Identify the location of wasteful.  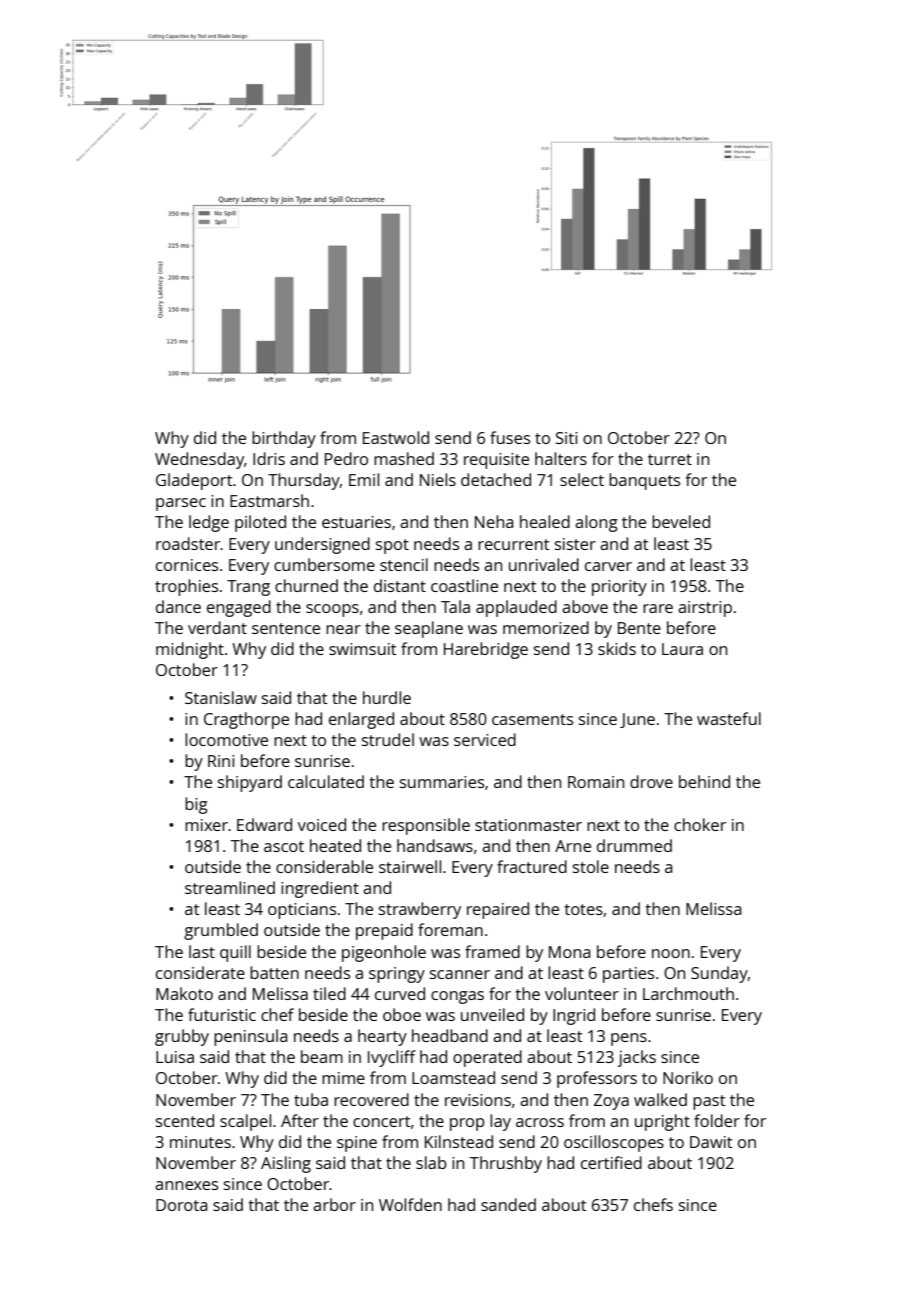
(729, 718).
